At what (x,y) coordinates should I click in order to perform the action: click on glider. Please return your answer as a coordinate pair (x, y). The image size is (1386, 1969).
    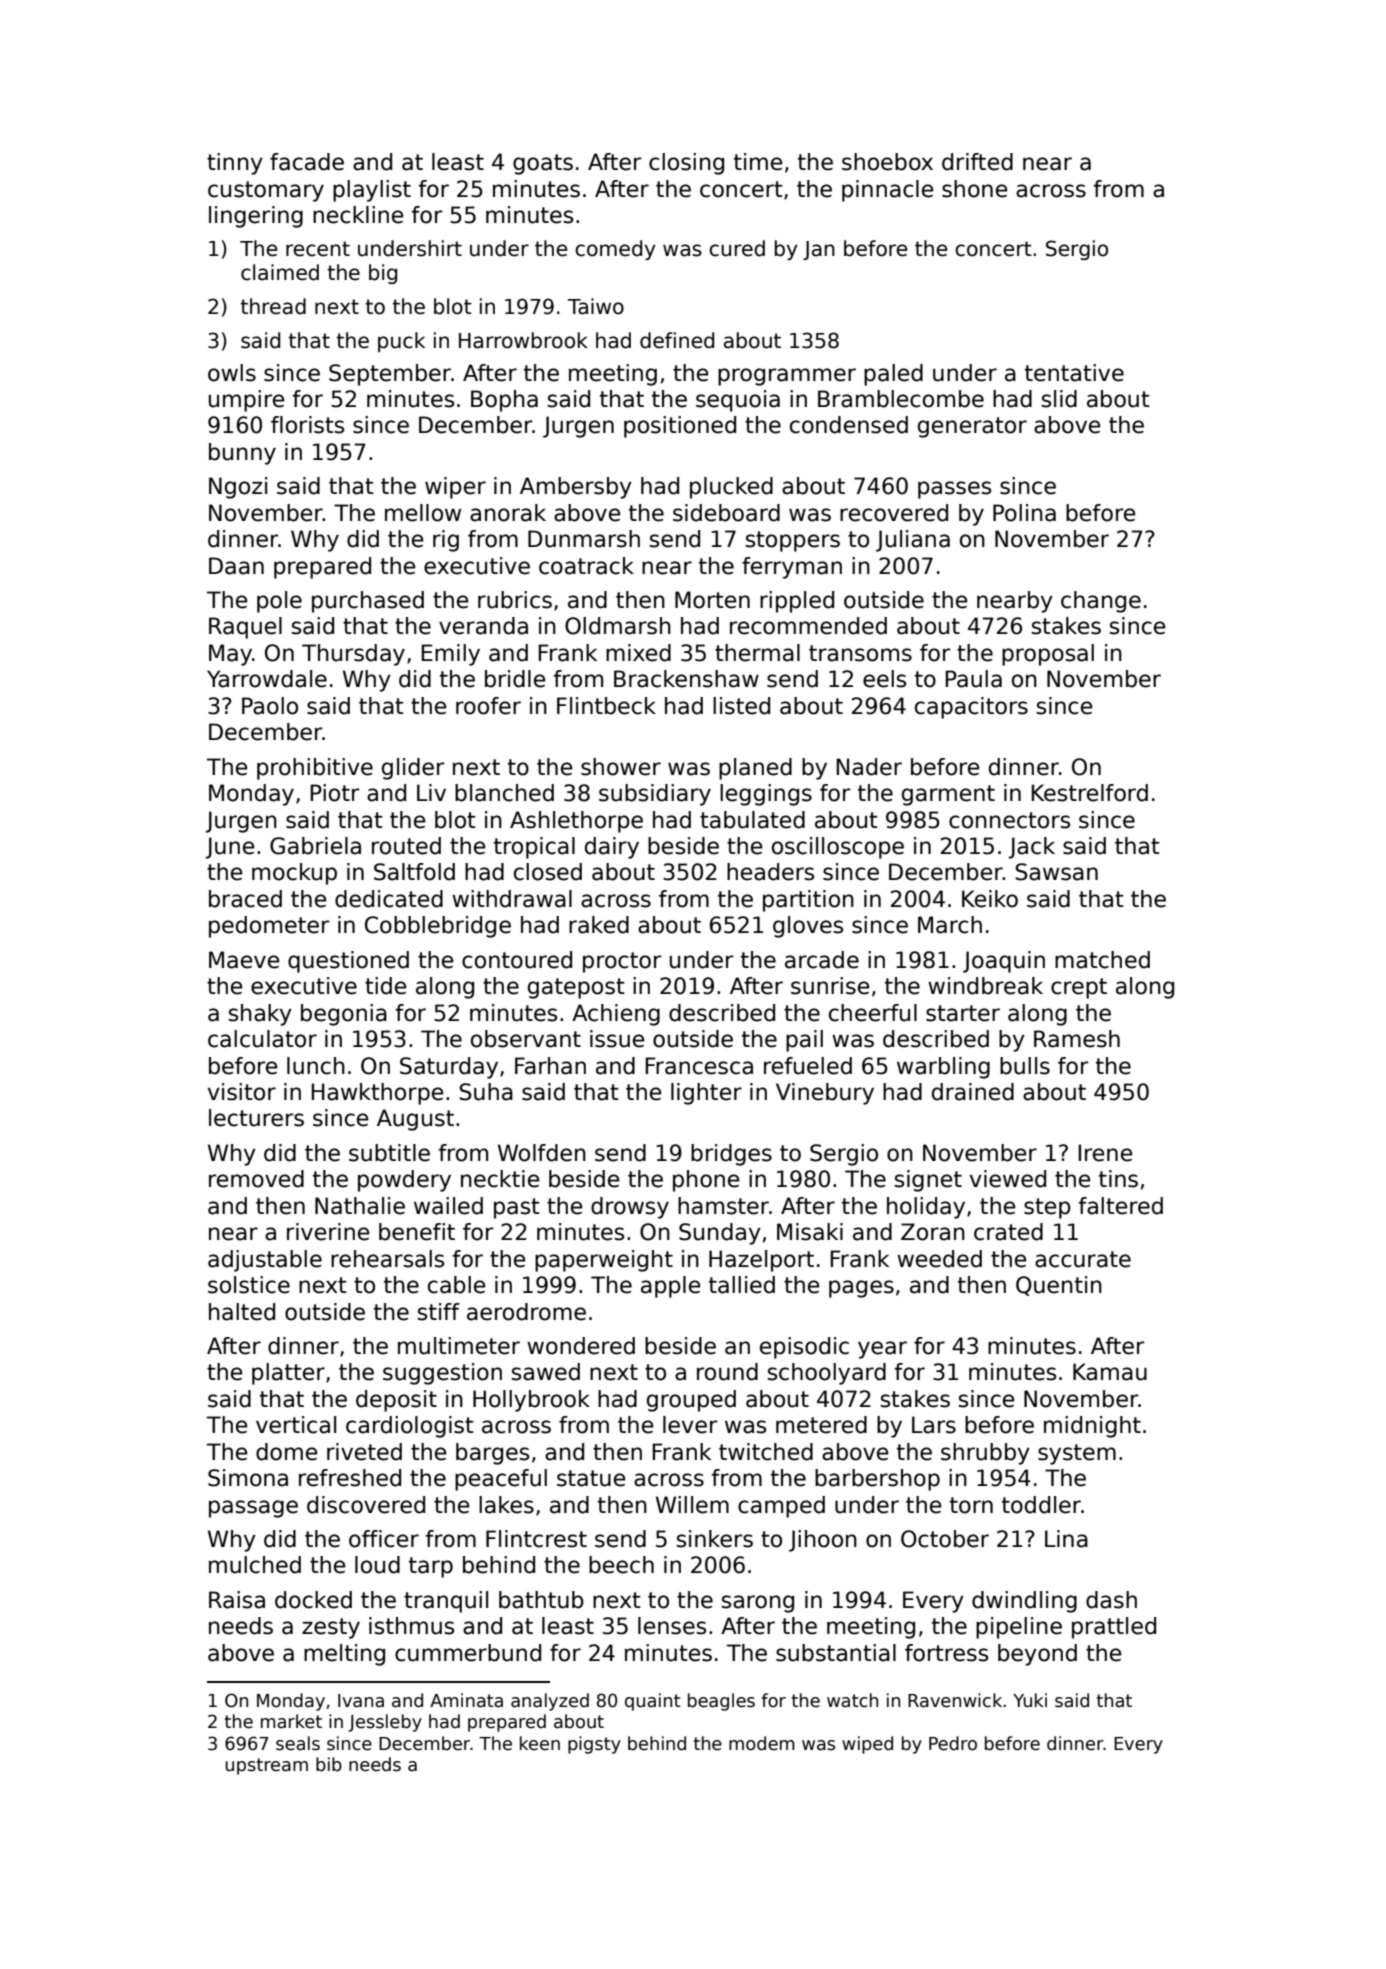
    Looking at the image, I should click on (413, 769).
